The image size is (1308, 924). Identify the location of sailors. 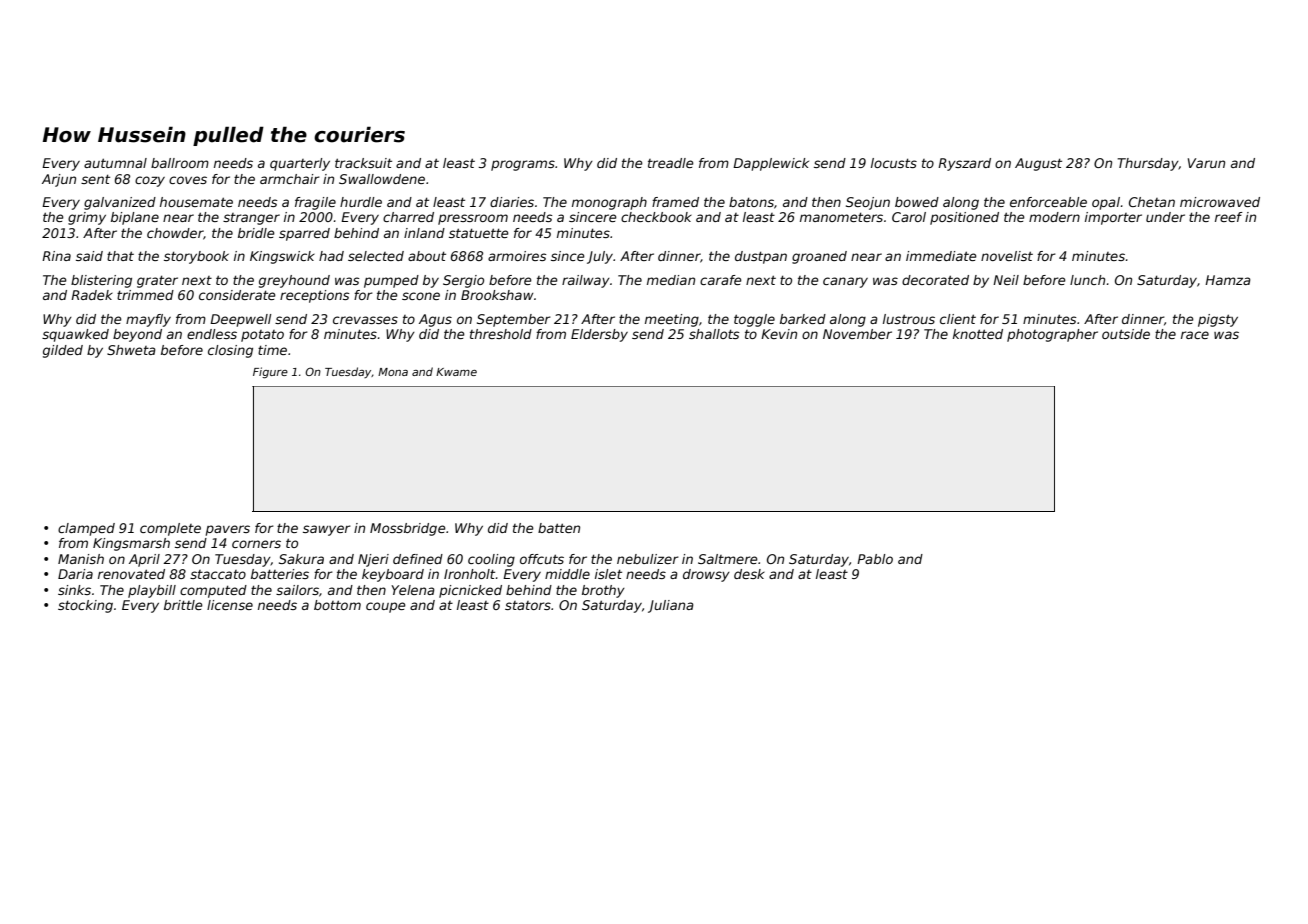
(297, 590).
